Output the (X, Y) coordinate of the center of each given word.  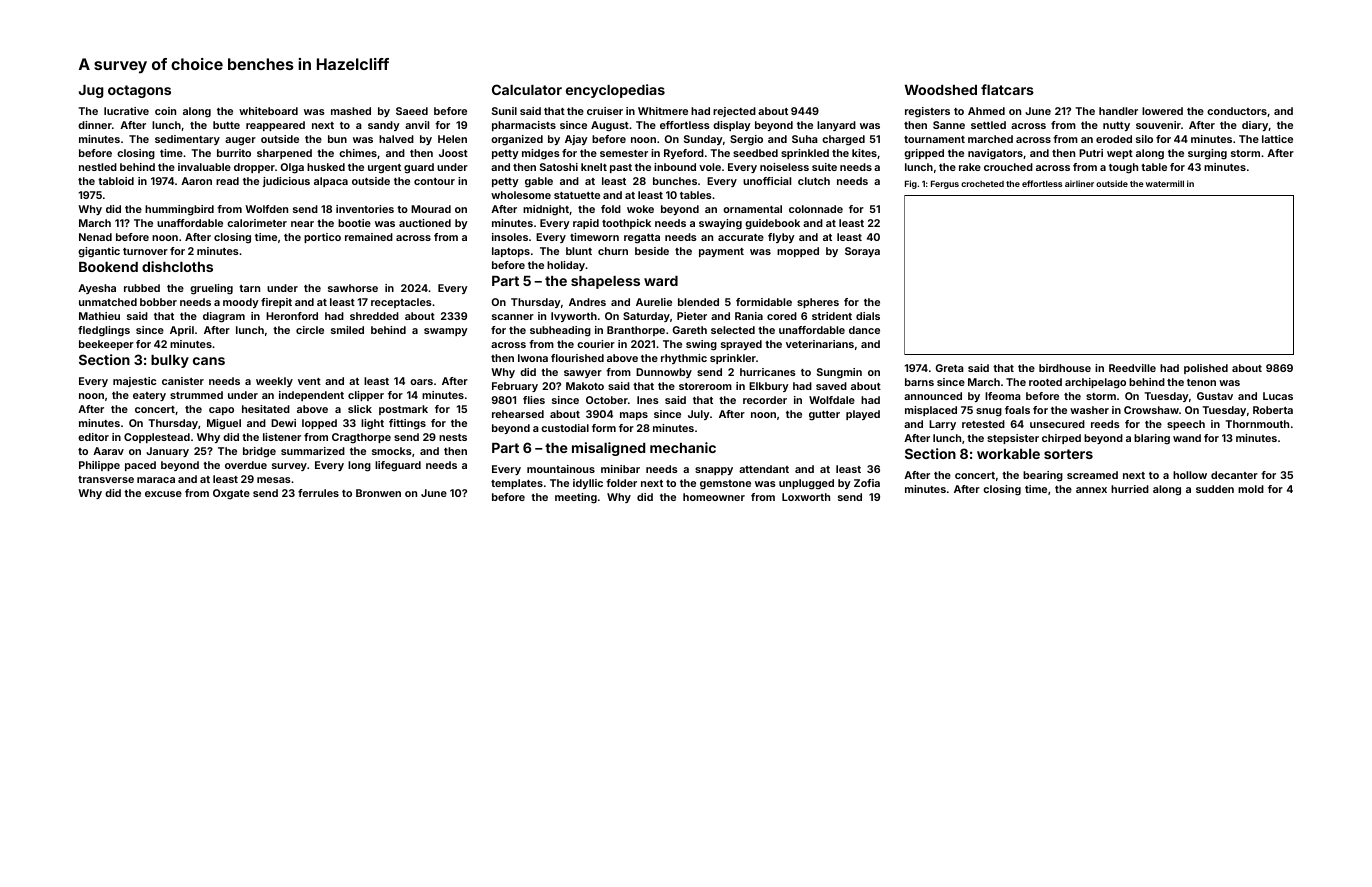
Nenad (95, 237)
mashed (351, 111)
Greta (950, 368)
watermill (1165, 183)
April (182, 331)
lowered (1162, 111)
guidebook (772, 224)
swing (701, 345)
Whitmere (663, 111)
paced (140, 466)
